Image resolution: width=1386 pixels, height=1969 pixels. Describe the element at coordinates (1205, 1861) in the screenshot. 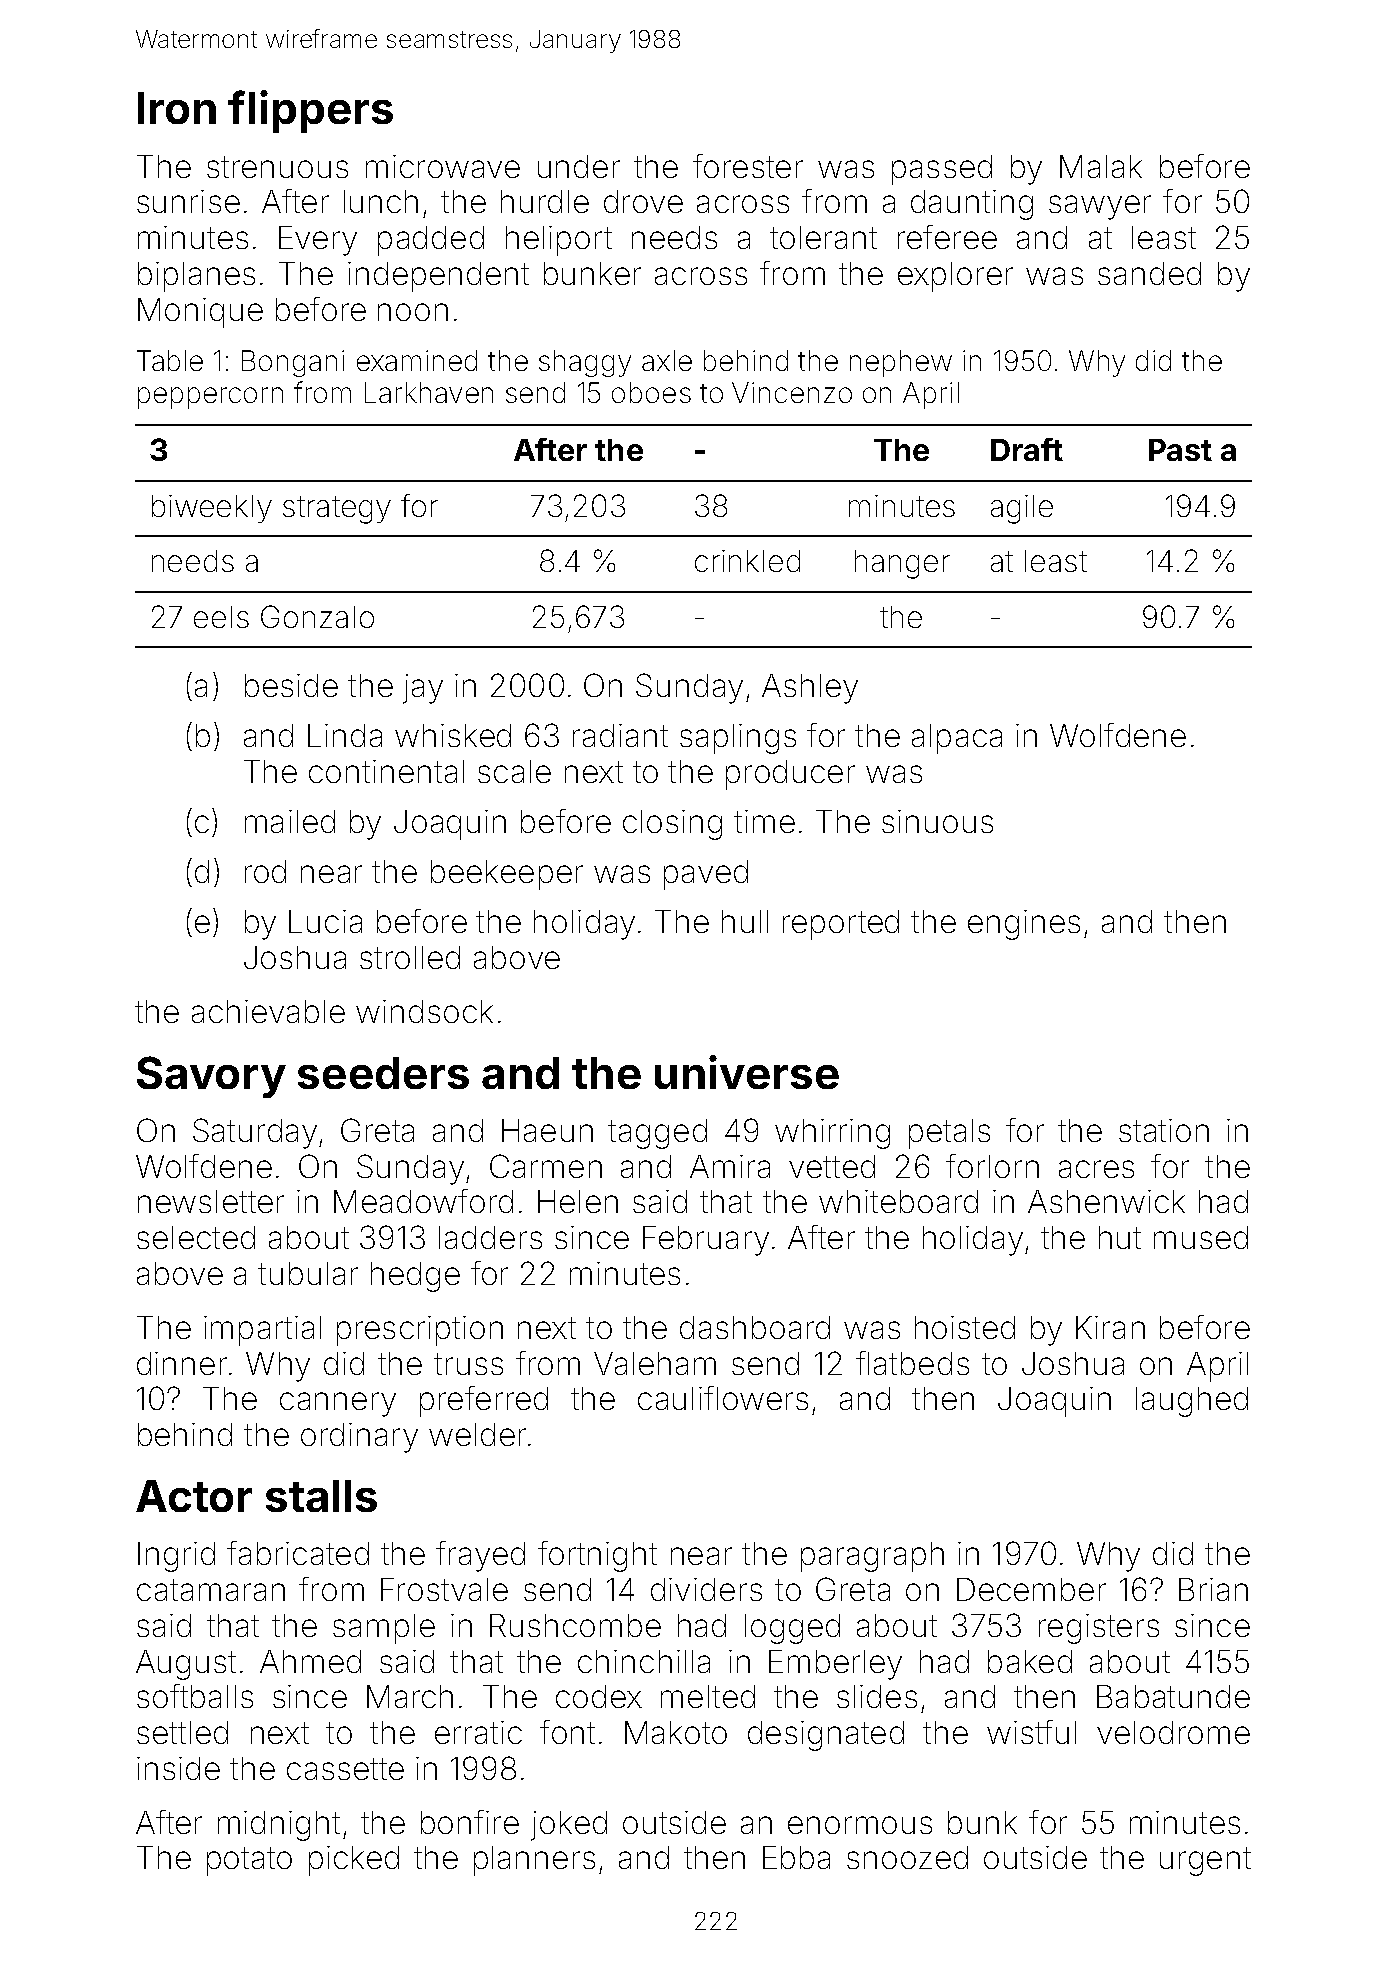

I see `urgent` at that location.
